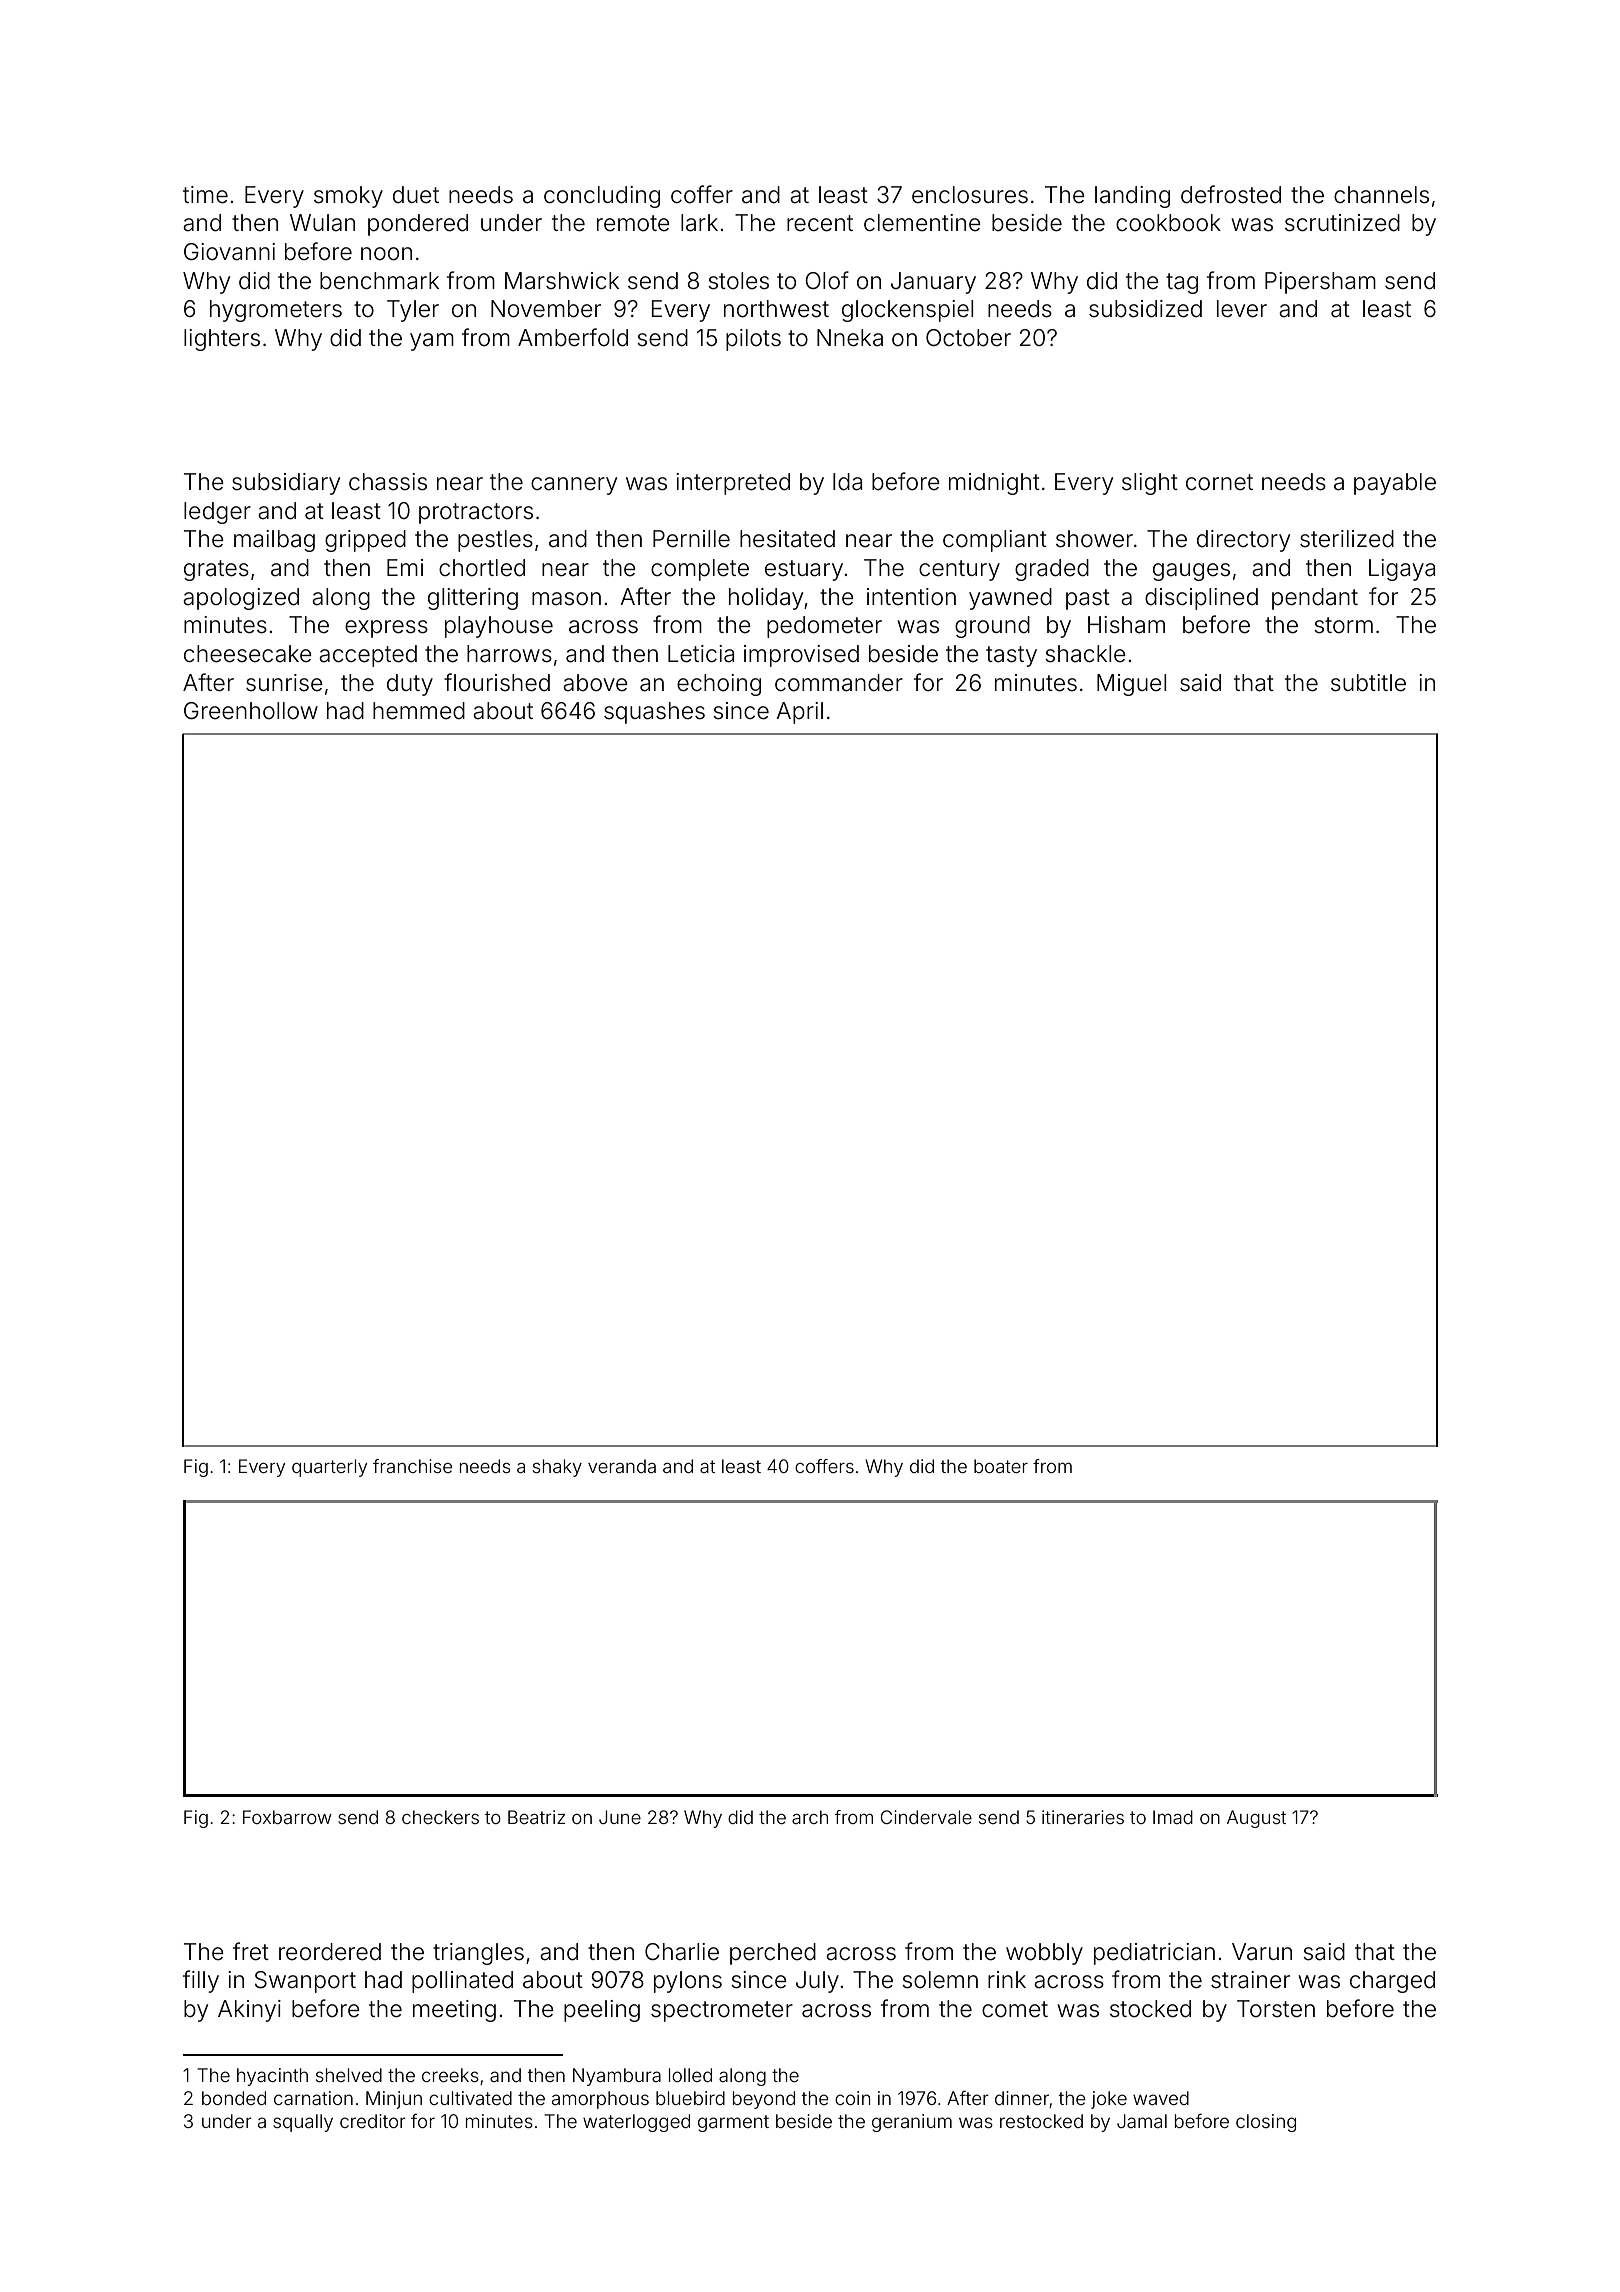 The image size is (1620, 2292). What do you see at coordinates (1083, 1817) in the screenshot?
I see `itineraries` at bounding box center [1083, 1817].
